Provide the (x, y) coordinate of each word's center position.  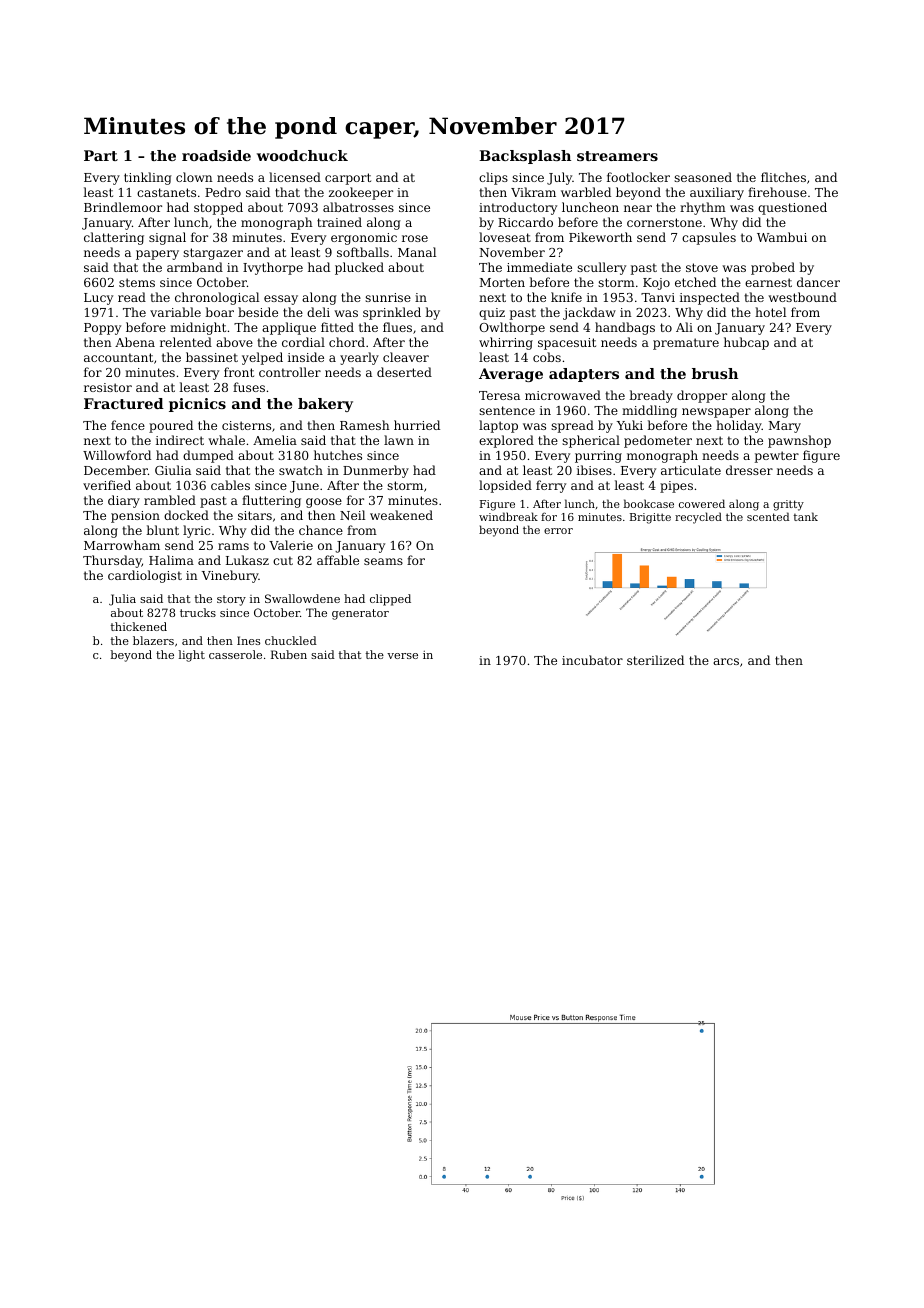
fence (128, 425)
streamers (617, 156)
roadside (216, 155)
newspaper (716, 413)
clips (493, 178)
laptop (498, 426)
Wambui (782, 237)
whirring (506, 343)
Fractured (124, 403)
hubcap (746, 343)
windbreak (508, 516)
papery (157, 255)
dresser (749, 470)
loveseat (505, 237)
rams (233, 546)
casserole (235, 654)
